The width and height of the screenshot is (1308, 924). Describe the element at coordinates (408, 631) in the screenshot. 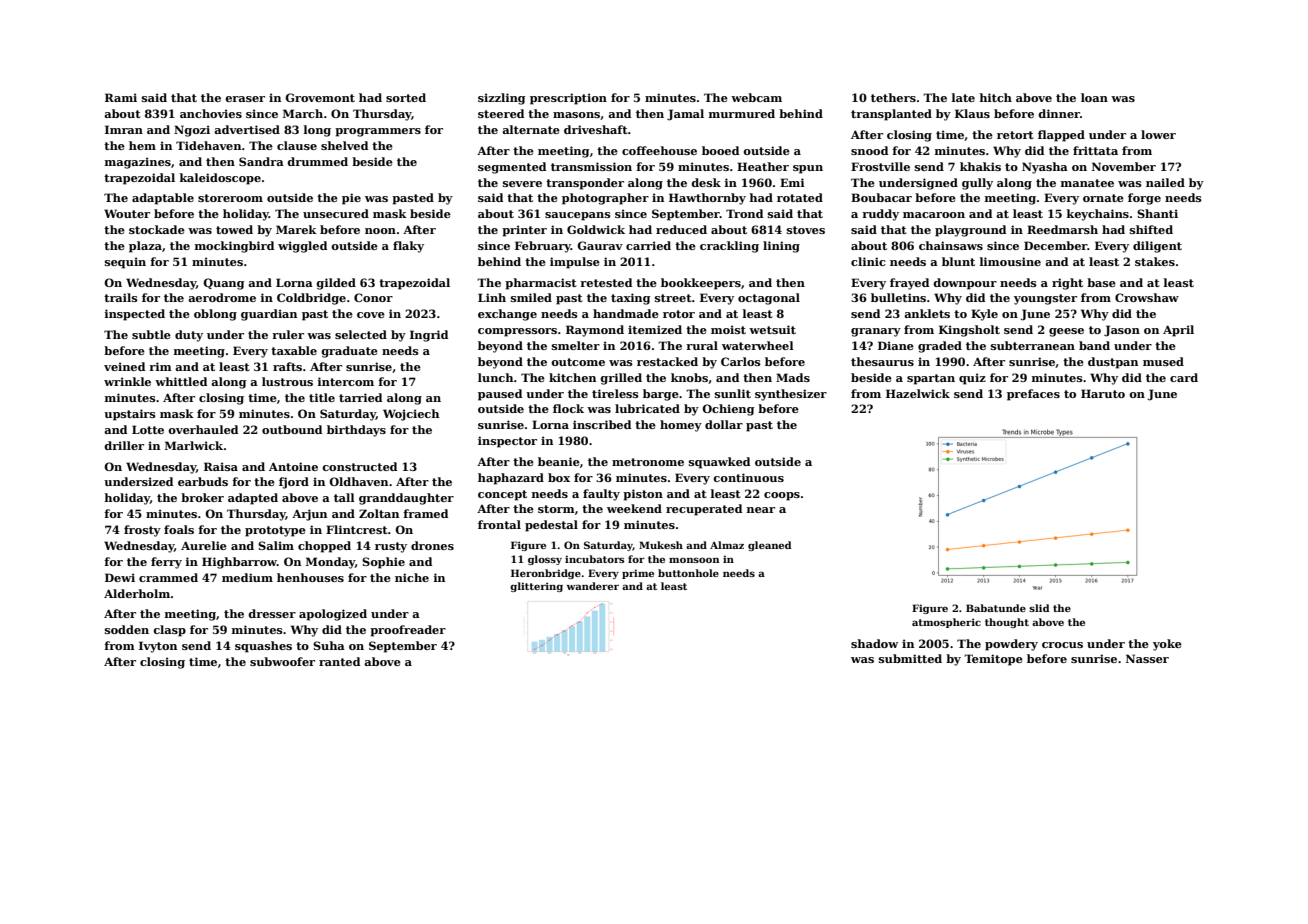

I see `proofreader` at that location.
